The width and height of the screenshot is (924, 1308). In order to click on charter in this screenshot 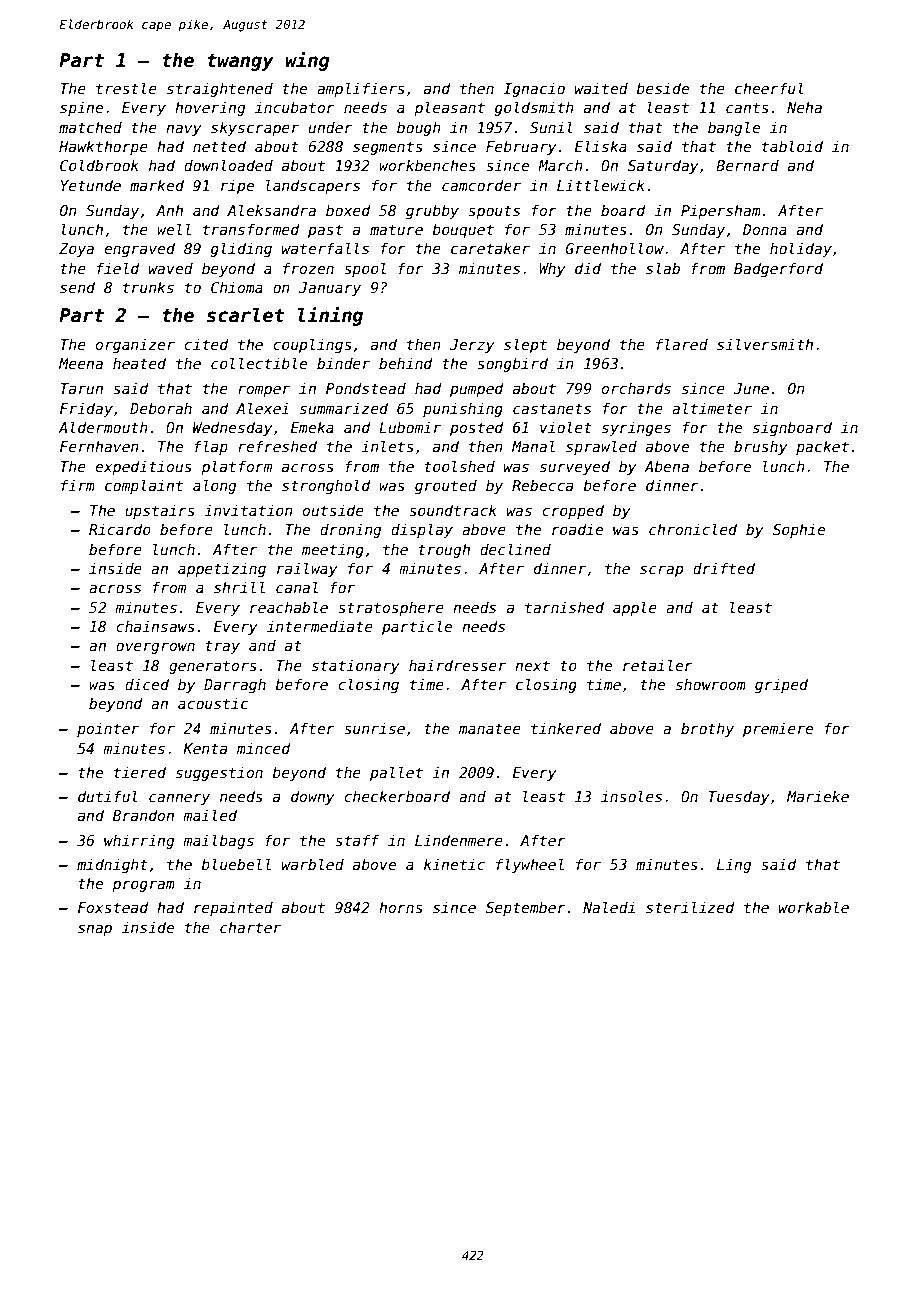, I will do `click(250, 927)`.
